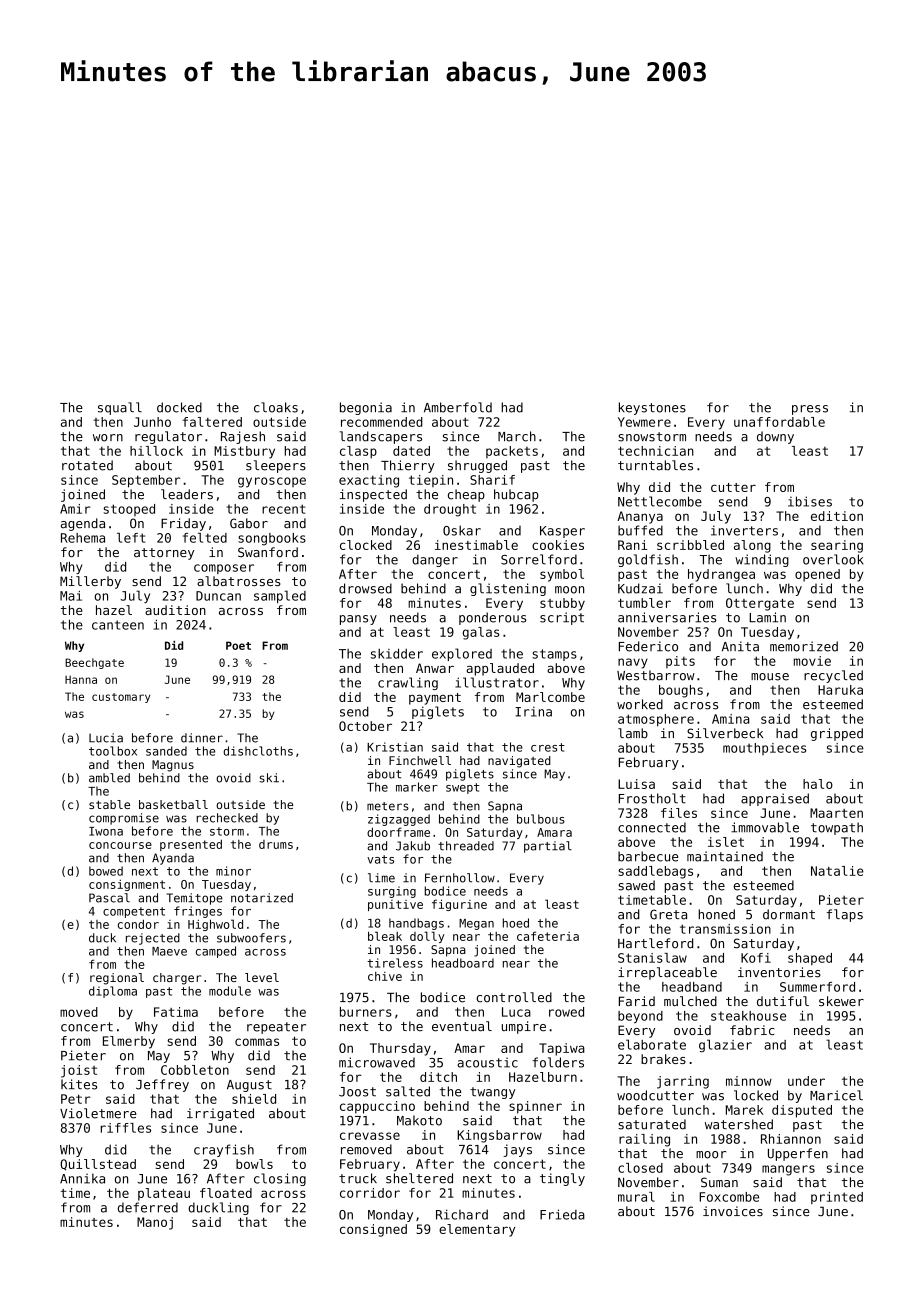 Image resolution: width=924 pixels, height=1308 pixels. Describe the element at coordinates (810, 410) in the screenshot. I see `press` at that location.
